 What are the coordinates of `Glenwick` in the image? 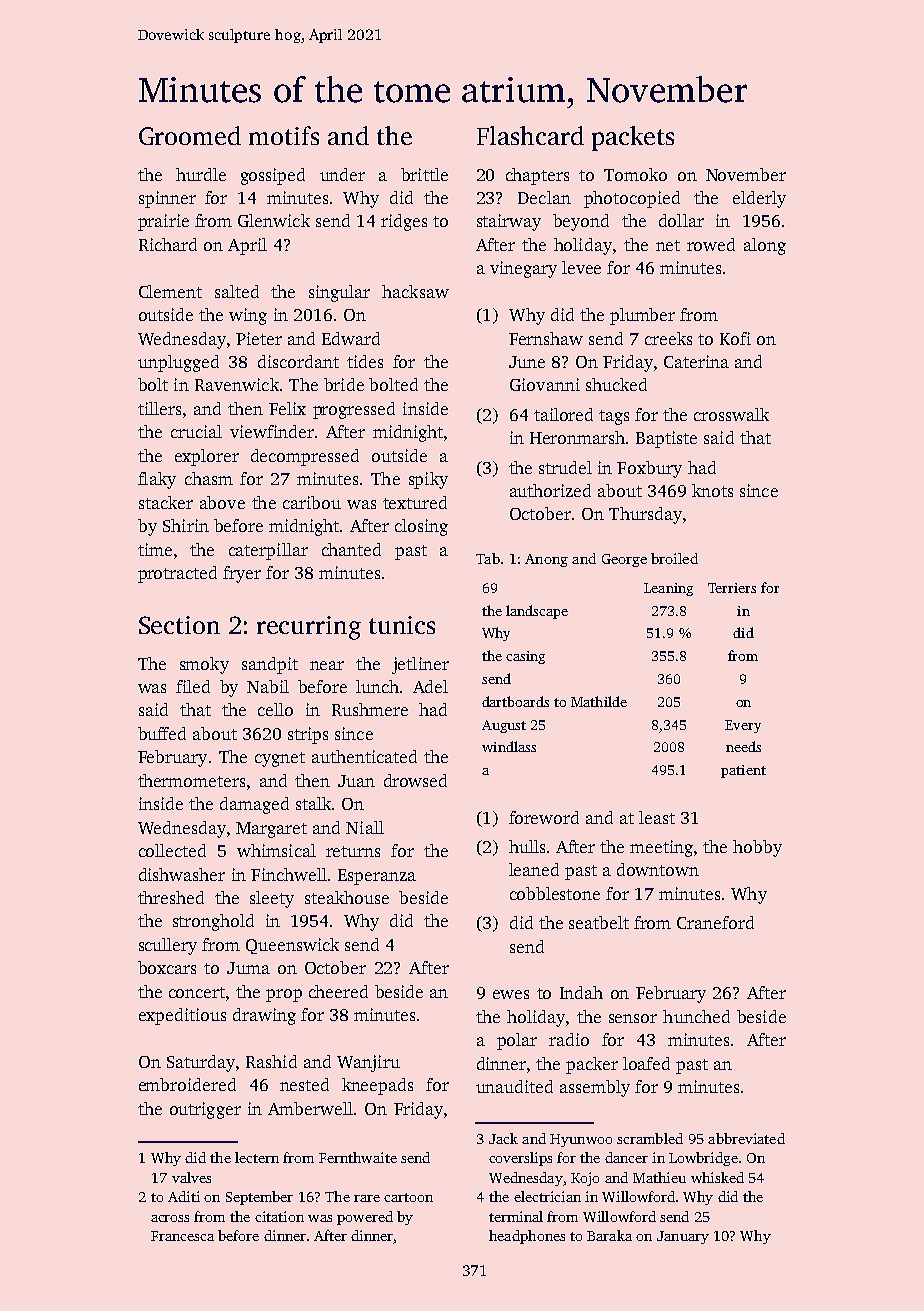 It's located at (274, 220).
